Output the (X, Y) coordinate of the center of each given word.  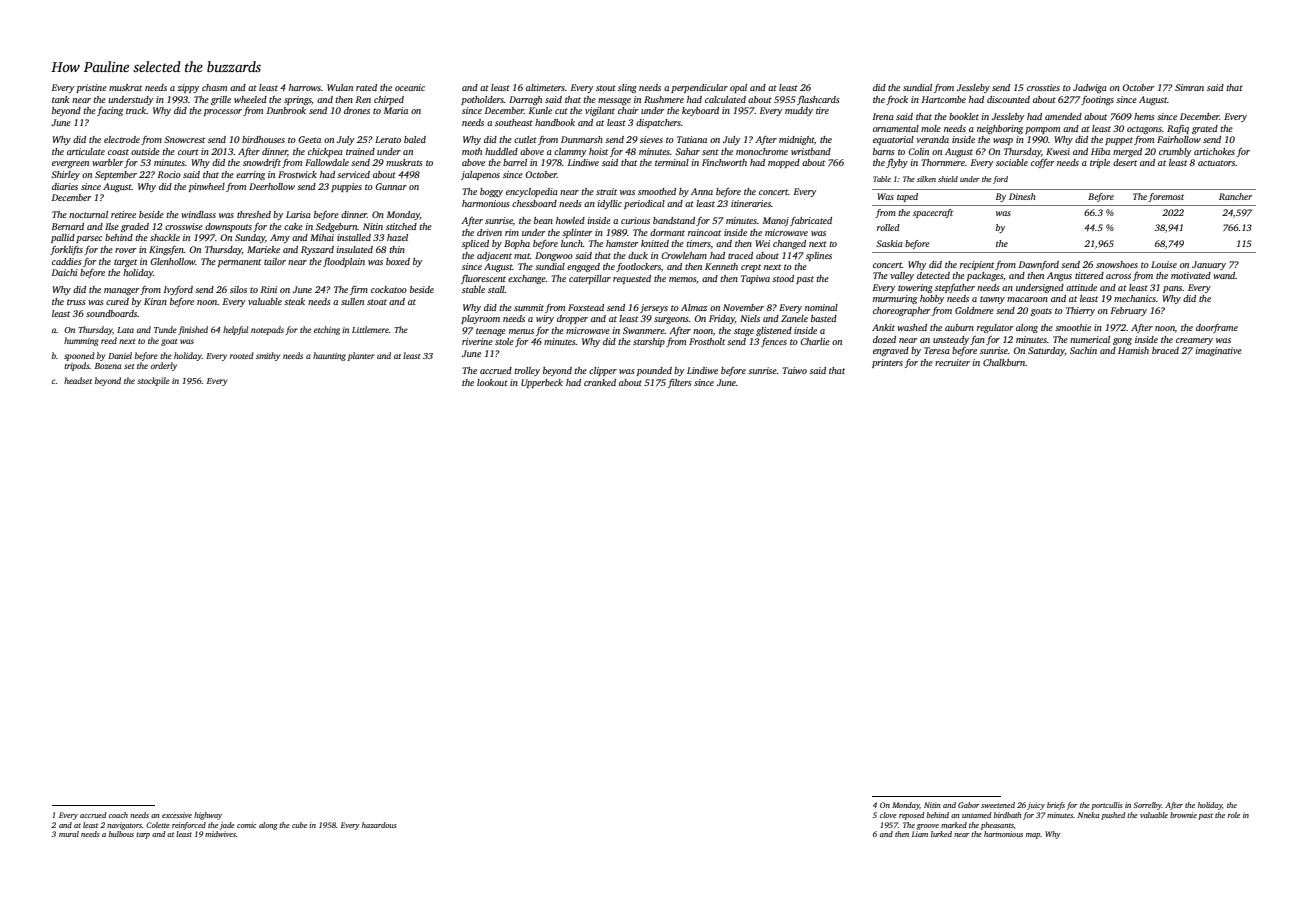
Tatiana (692, 139)
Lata (125, 330)
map (1033, 836)
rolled (888, 227)
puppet (1119, 141)
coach (118, 815)
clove (888, 815)
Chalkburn (1004, 362)
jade (227, 826)
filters (680, 383)
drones (357, 110)
